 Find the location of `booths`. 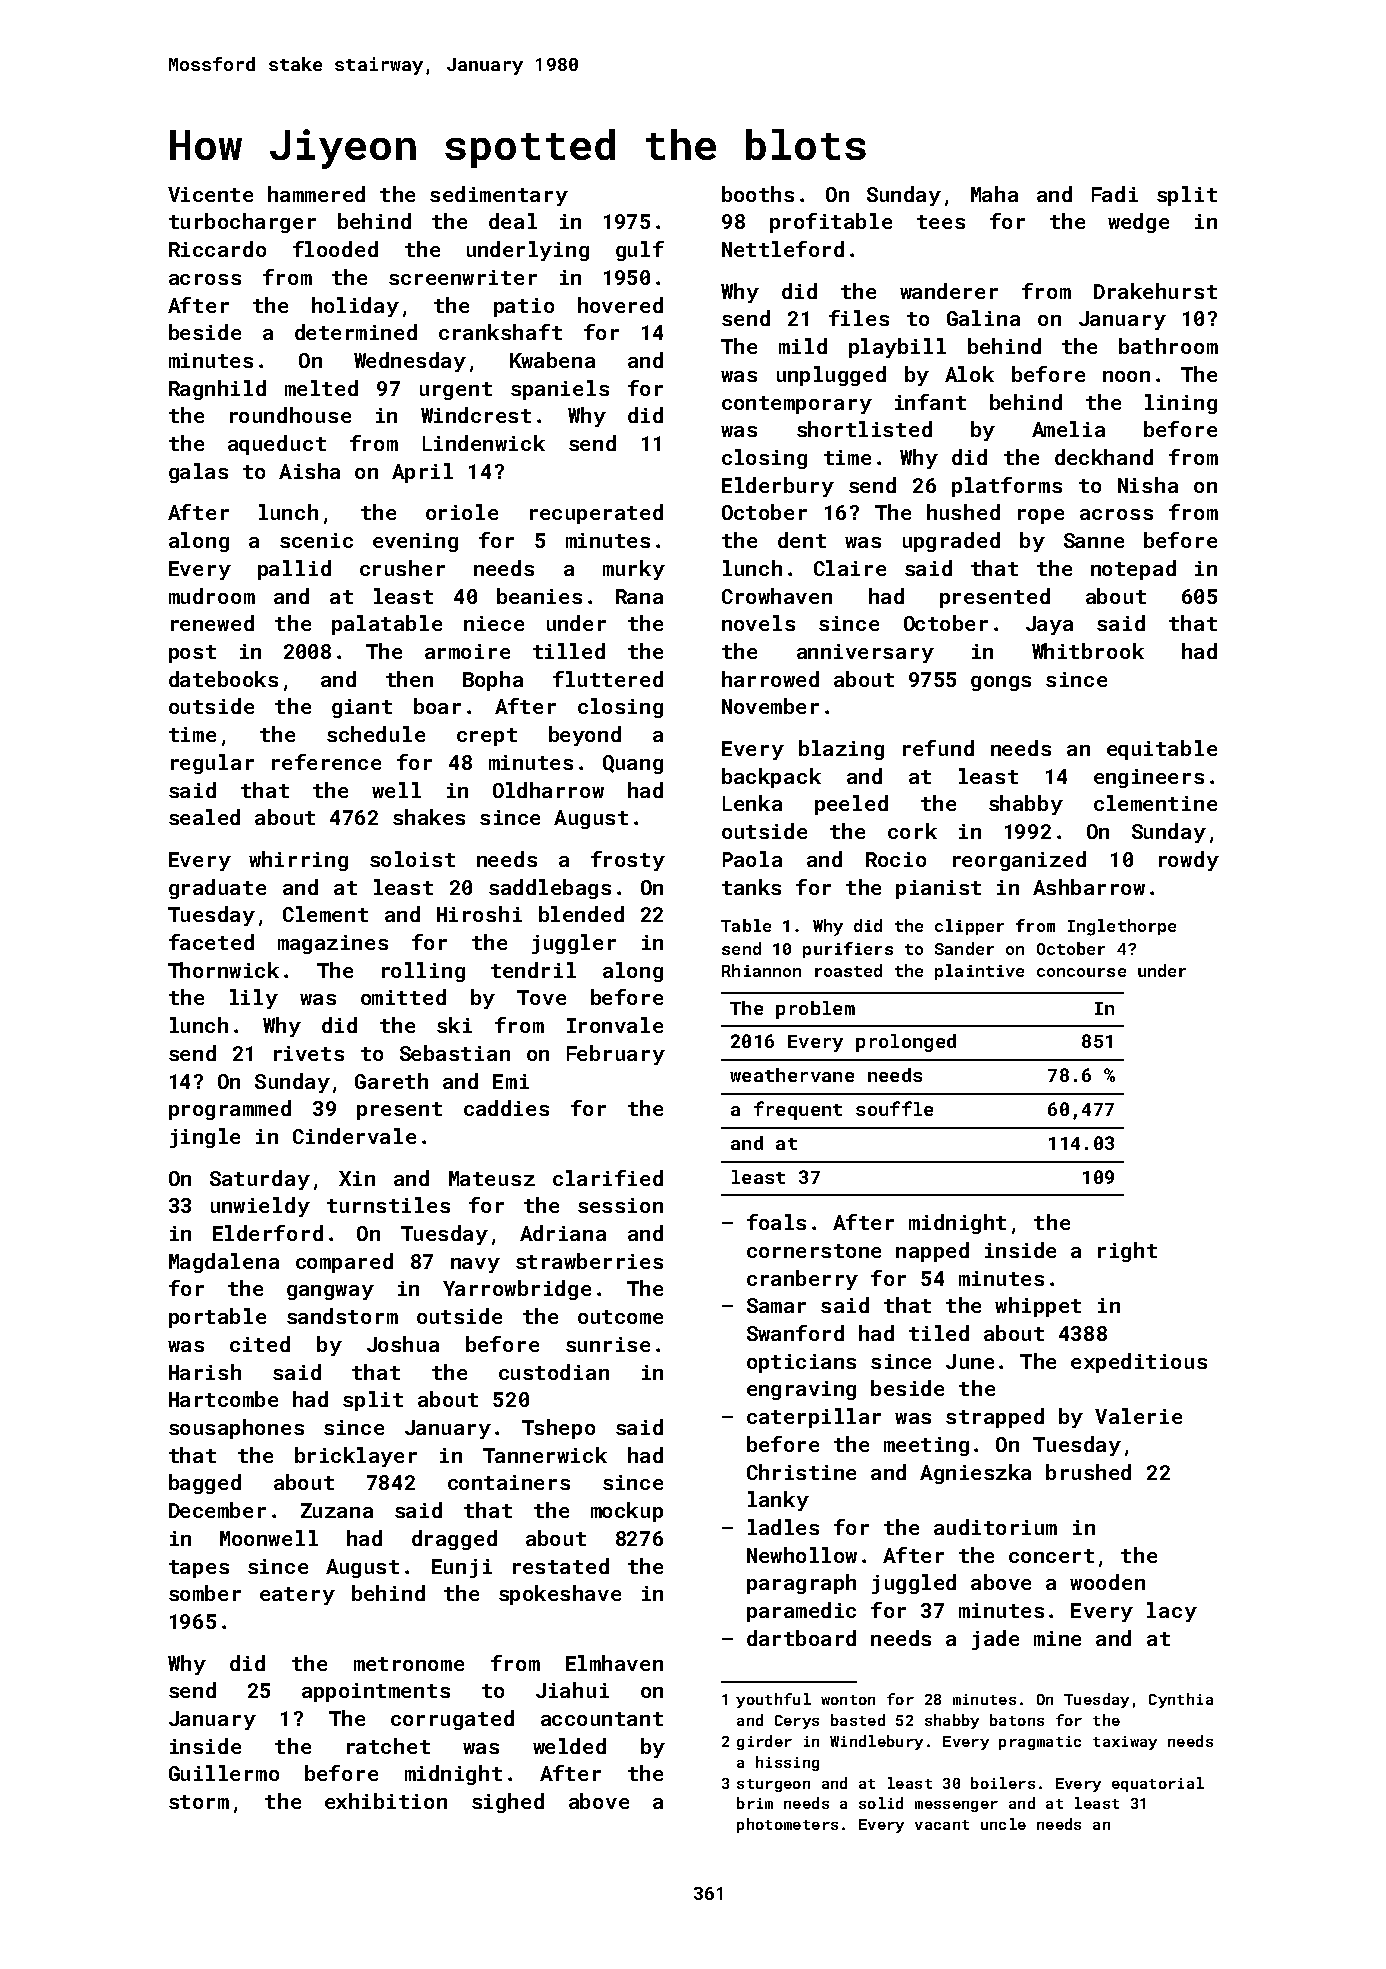

booths is located at coordinates (758, 194).
